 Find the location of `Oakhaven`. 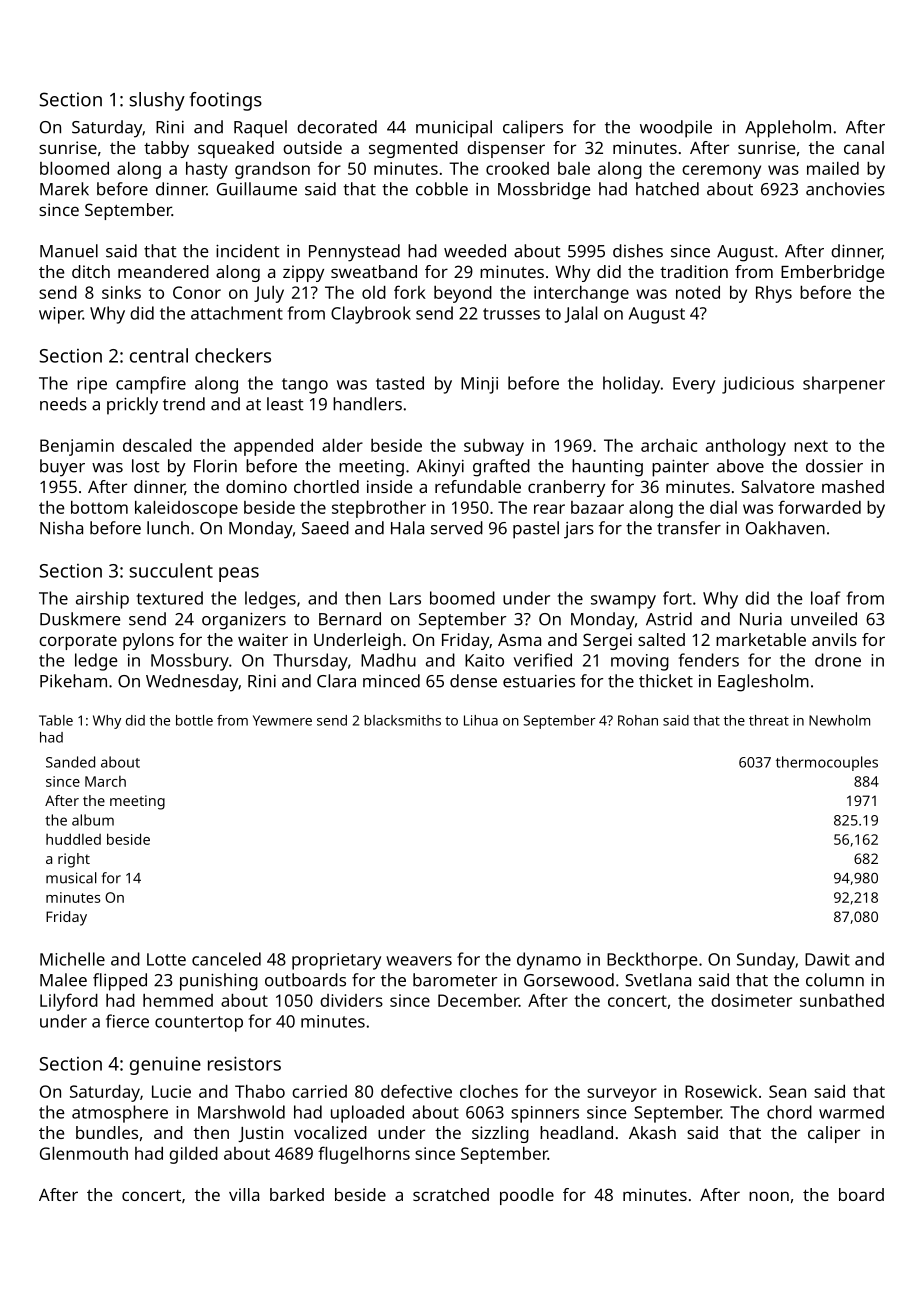

Oakhaven is located at coordinates (785, 528).
